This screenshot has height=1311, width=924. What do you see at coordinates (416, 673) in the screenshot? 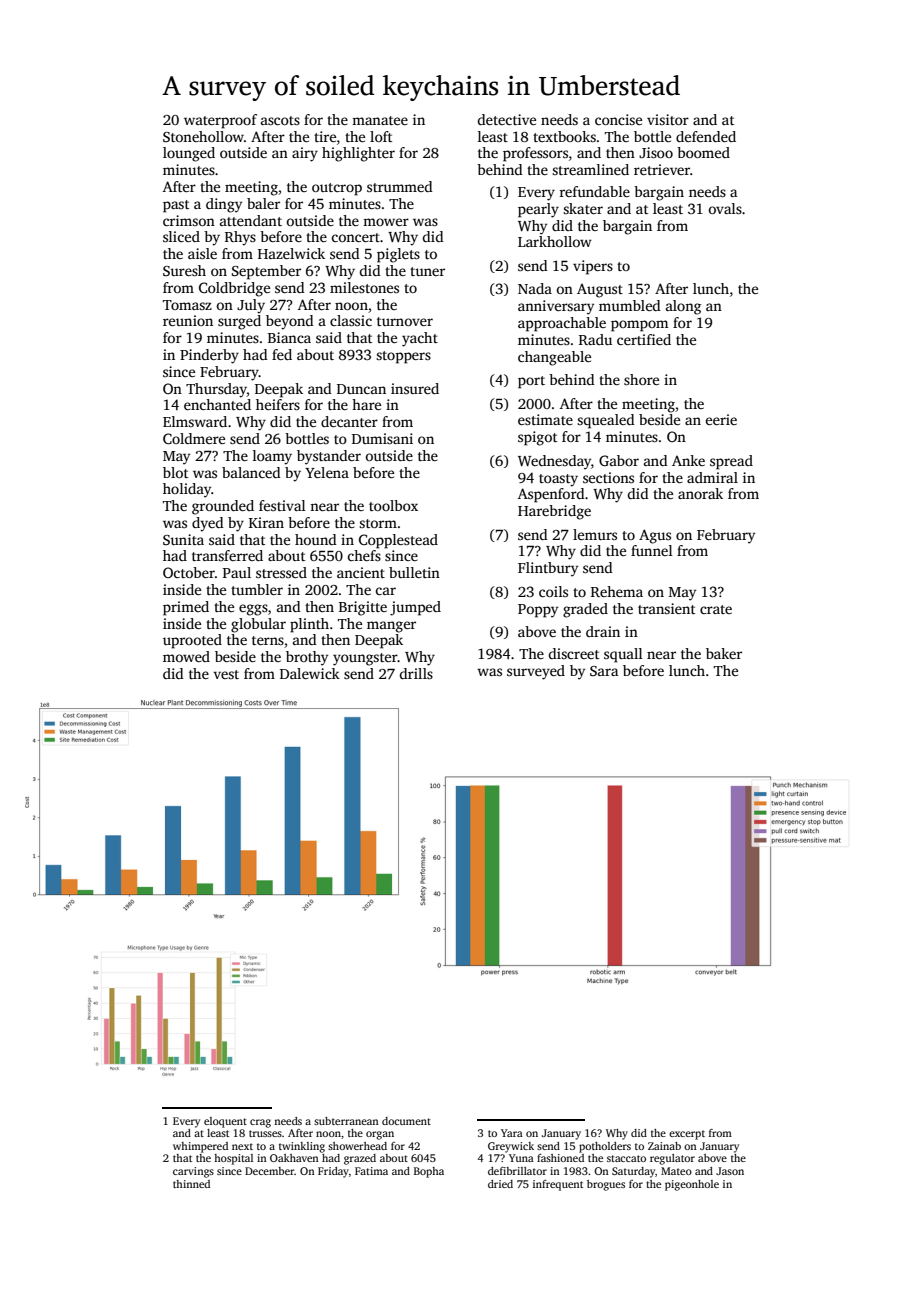
I see `drills` at bounding box center [416, 673].
